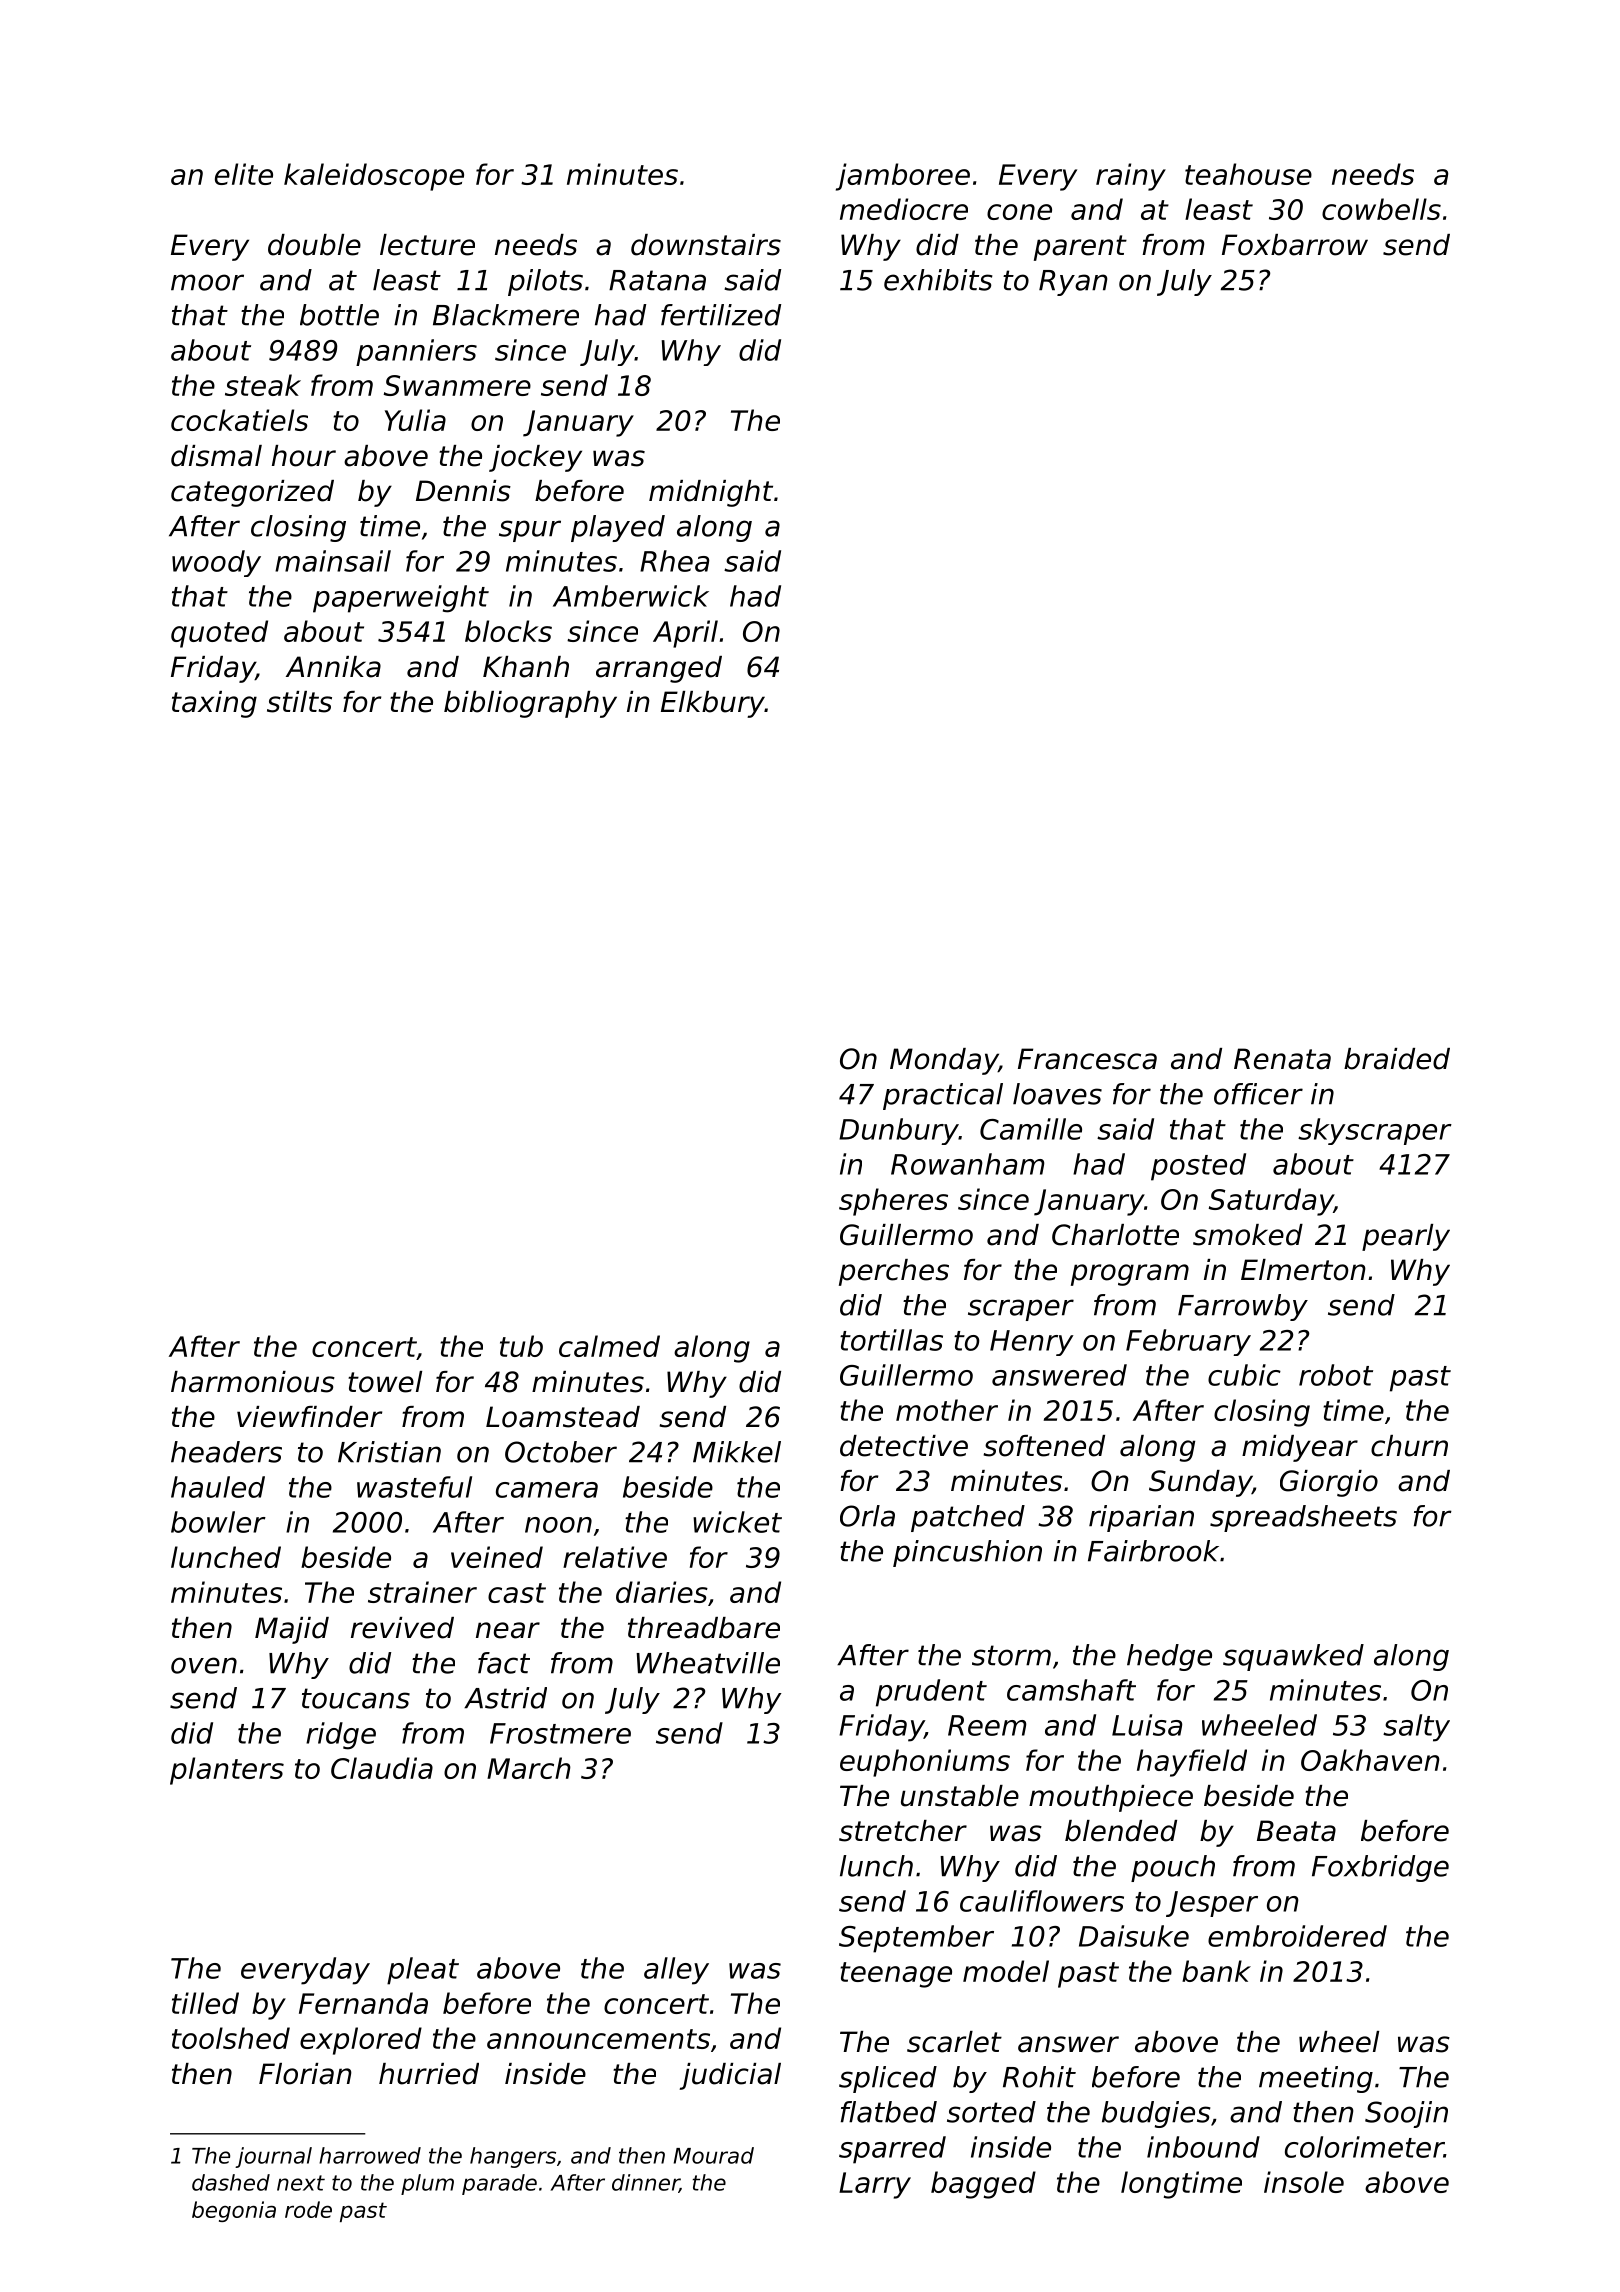 The image size is (1620, 2292). What do you see at coordinates (931, 1693) in the screenshot?
I see `prudent` at bounding box center [931, 1693].
